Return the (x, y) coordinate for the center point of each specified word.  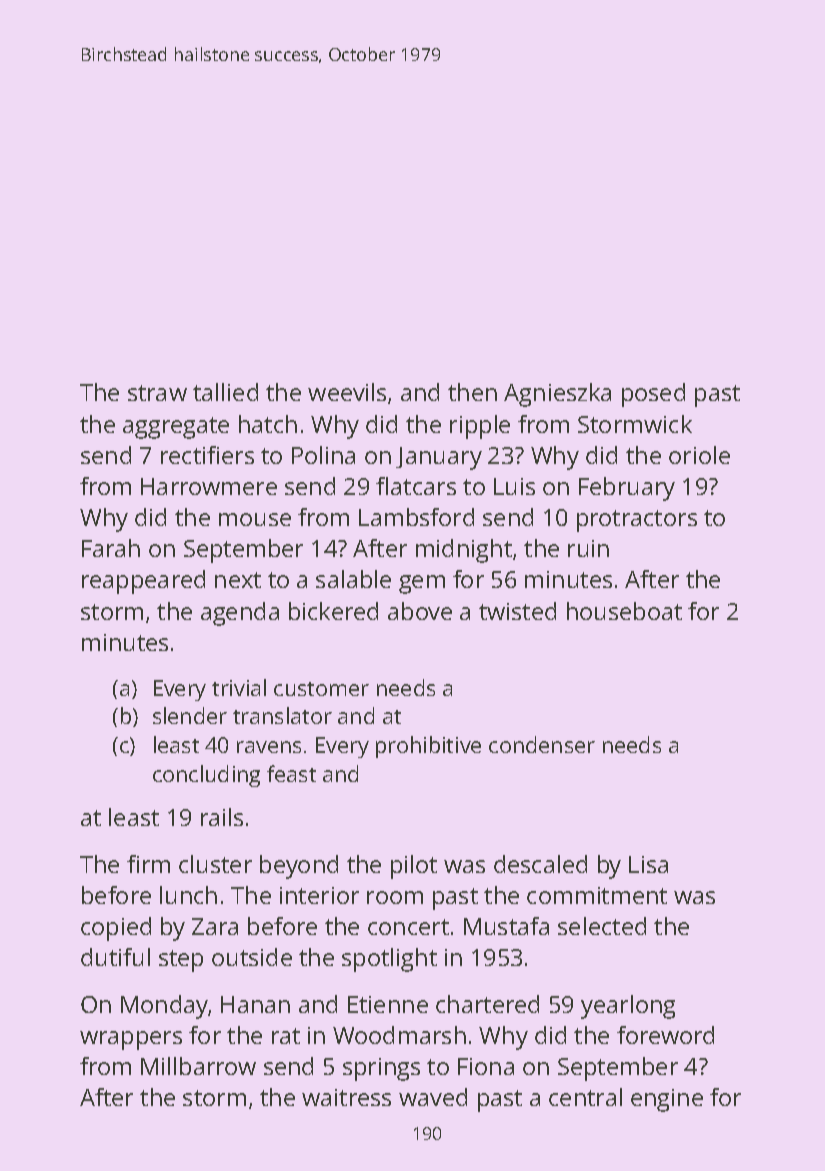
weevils (347, 392)
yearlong (628, 1007)
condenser (542, 744)
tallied (225, 392)
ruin (588, 548)
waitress (346, 1097)
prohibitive (428, 747)
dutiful (115, 957)
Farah (111, 548)
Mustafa (506, 926)
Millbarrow (198, 1066)
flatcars (416, 486)
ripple (480, 427)
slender (190, 715)
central (585, 1097)
